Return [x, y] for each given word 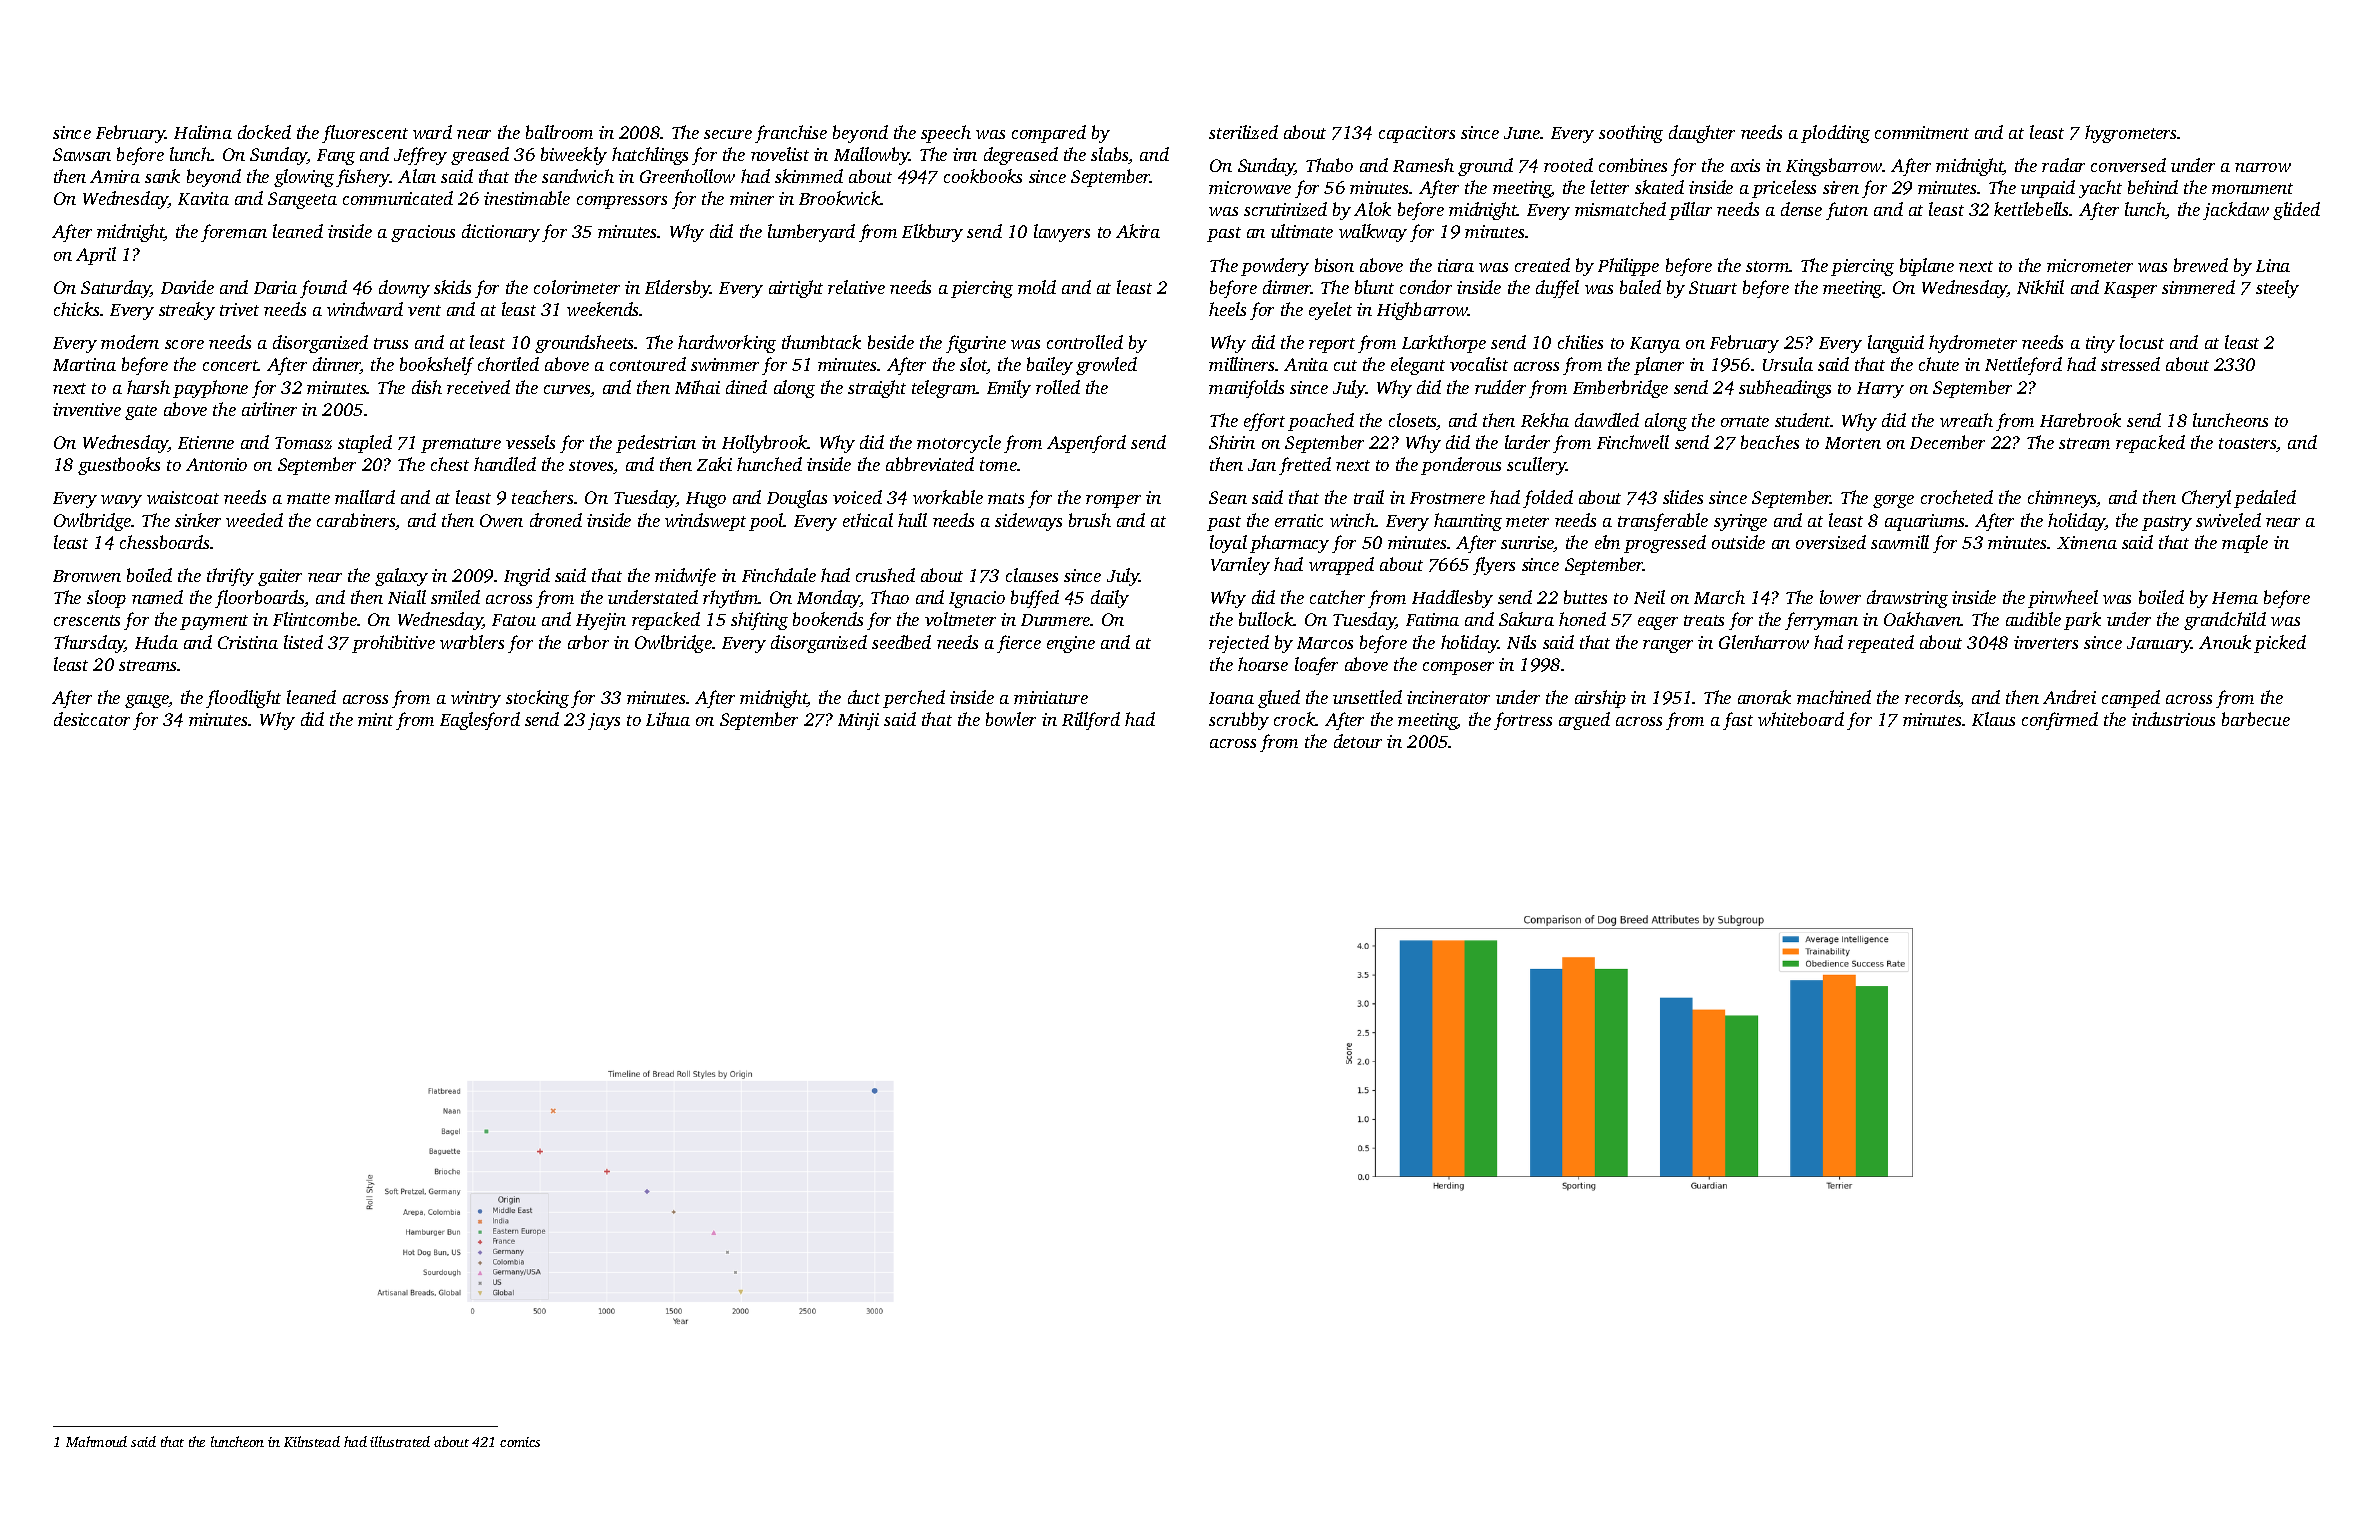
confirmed [2060, 721]
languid [1896, 344]
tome [998, 465]
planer [1659, 366]
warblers [472, 642]
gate [141, 412]
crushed [885, 575]
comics [520, 1442]
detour [1358, 741]
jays [604, 721]
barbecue [2256, 719]
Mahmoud [96, 1441]
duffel [1557, 289]
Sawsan [82, 154]
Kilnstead [312, 1441]
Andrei [2069, 697]
